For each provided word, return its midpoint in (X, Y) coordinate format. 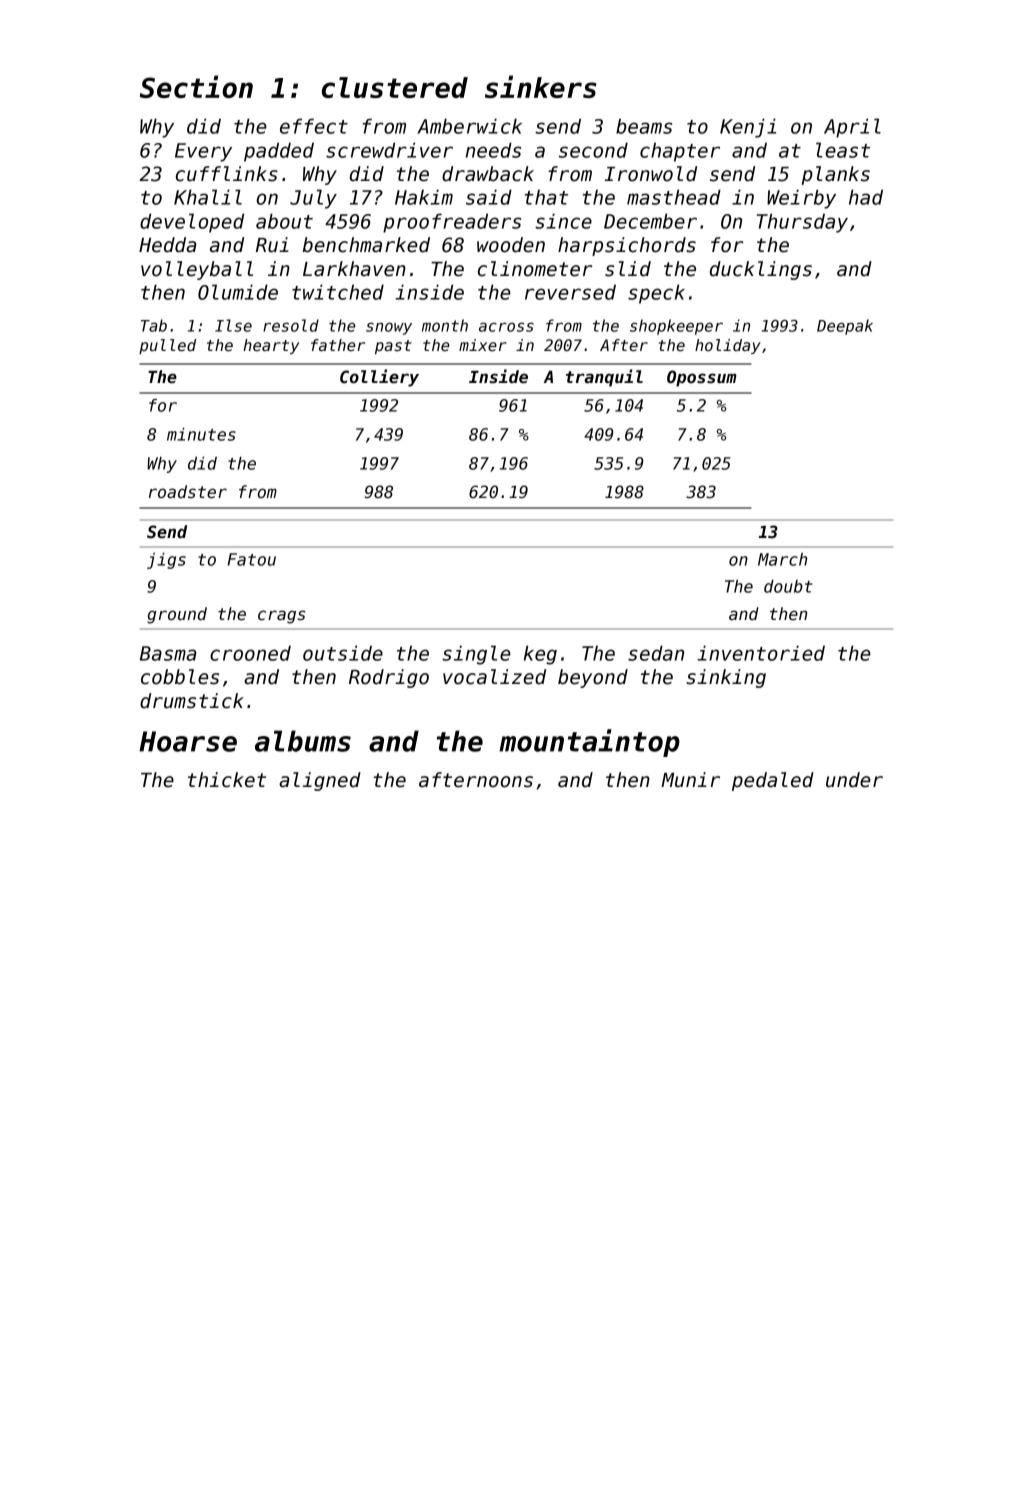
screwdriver (389, 150)
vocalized (494, 677)
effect (314, 126)
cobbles (180, 677)
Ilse (233, 325)
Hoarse (188, 741)
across (506, 327)
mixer (483, 345)
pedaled (773, 781)
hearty (271, 346)
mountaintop (589, 743)
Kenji (748, 128)
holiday (728, 346)
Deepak (845, 327)
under (854, 780)
